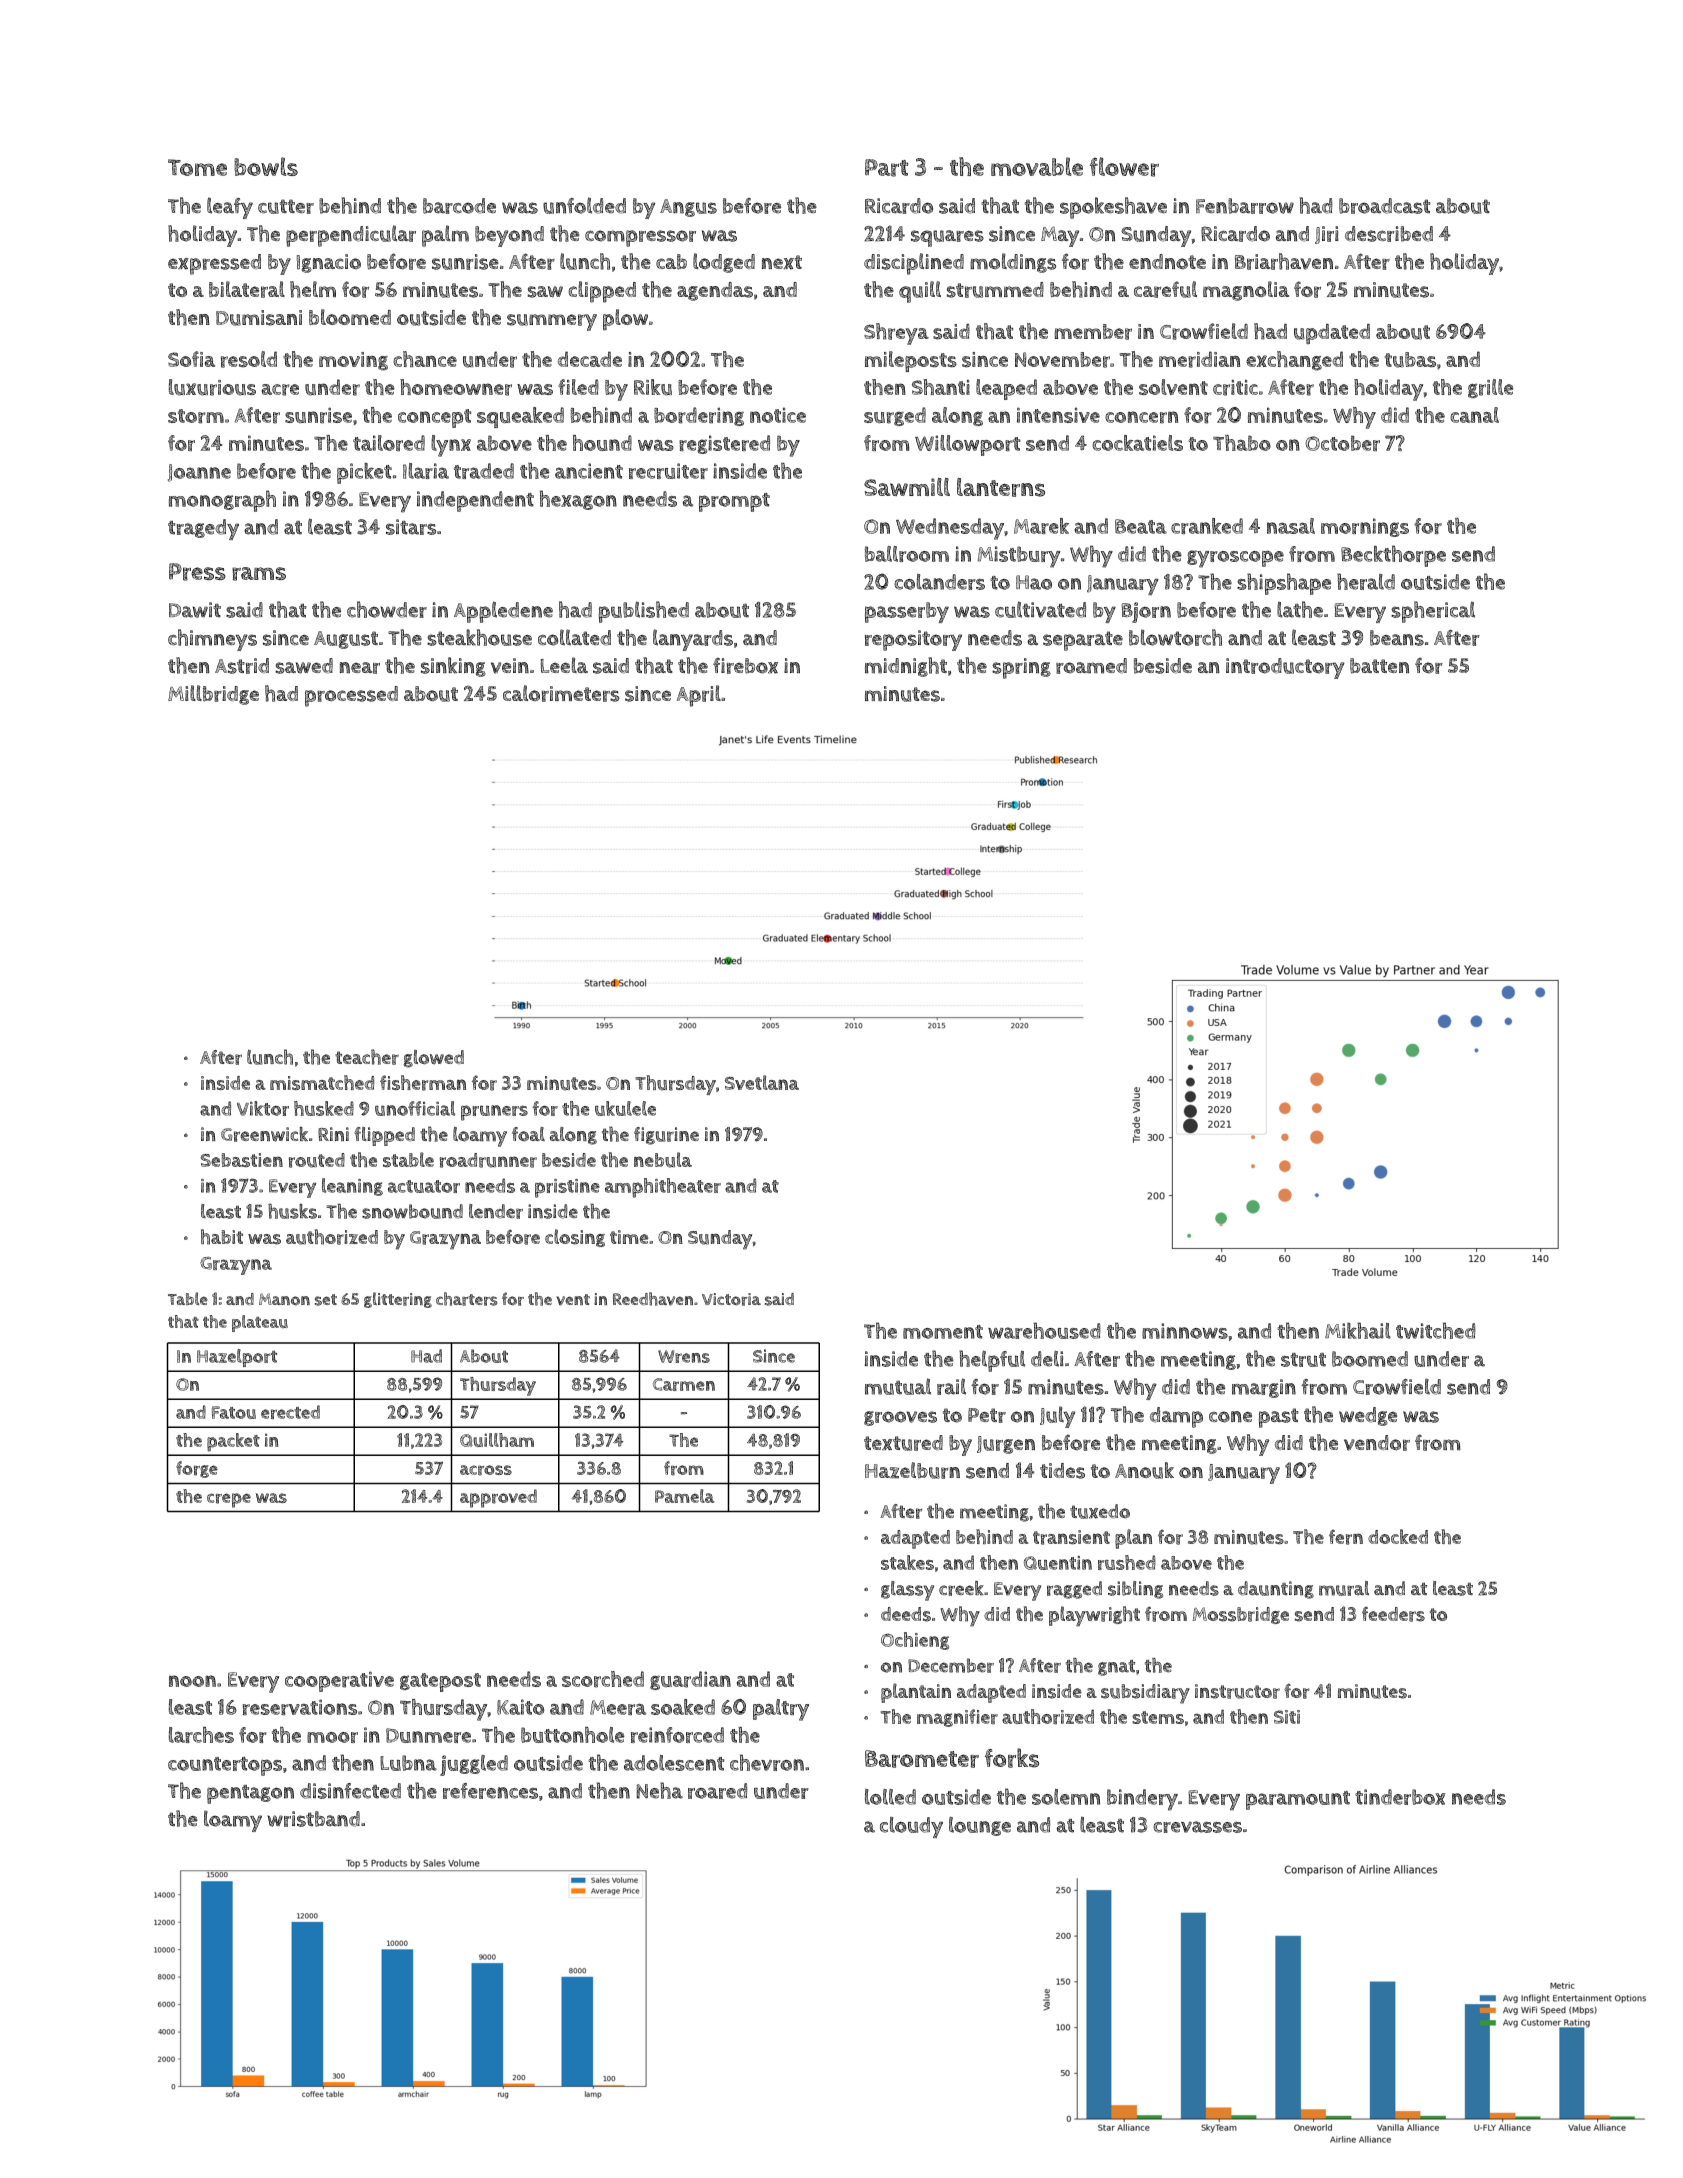 The width and height of the page is (1683, 2178). Describe the element at coordinates (1436, 1330) in the page. I see `twitched` at that location.
